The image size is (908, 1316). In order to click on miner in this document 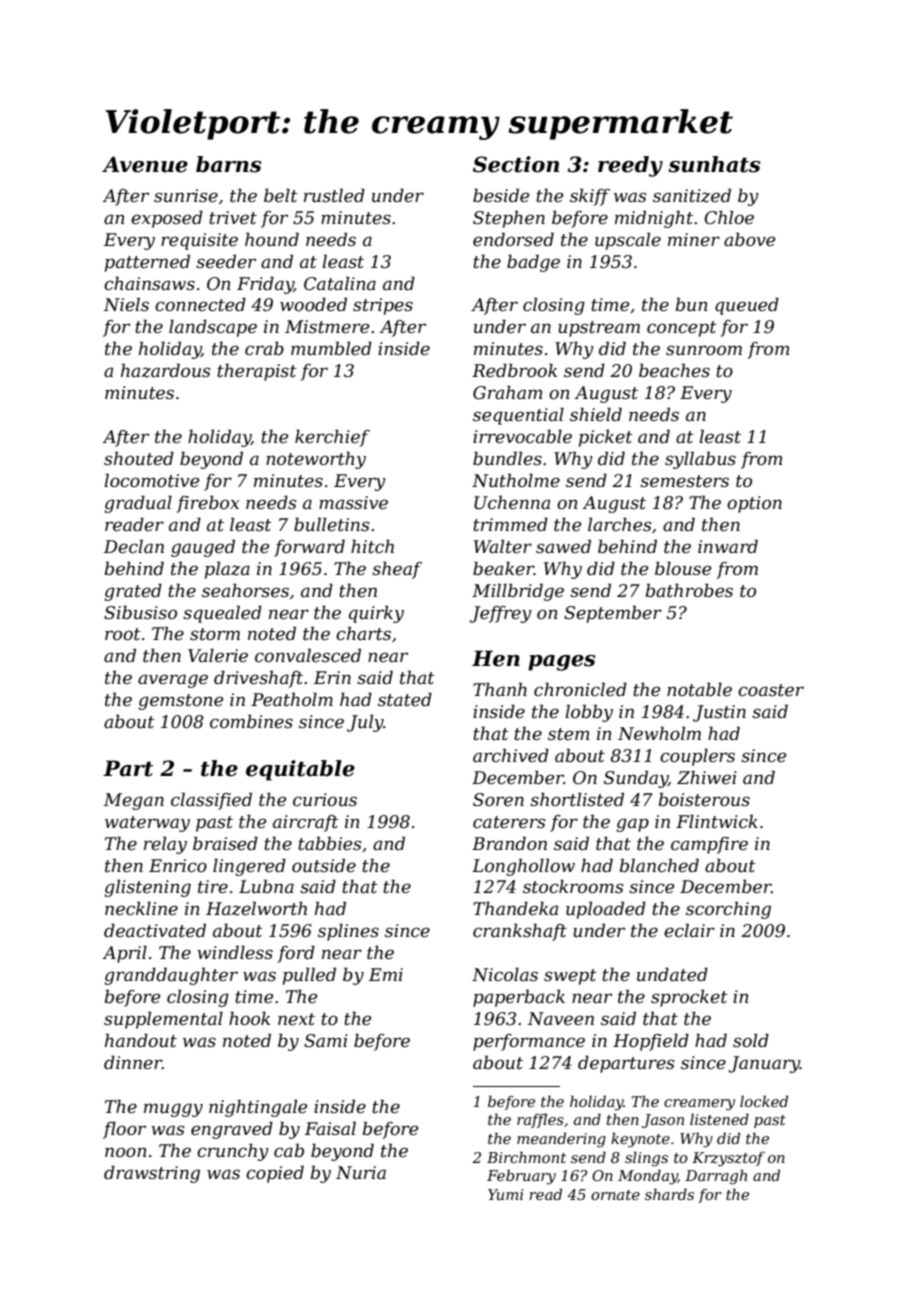, I will do `click(694, 240)`.
